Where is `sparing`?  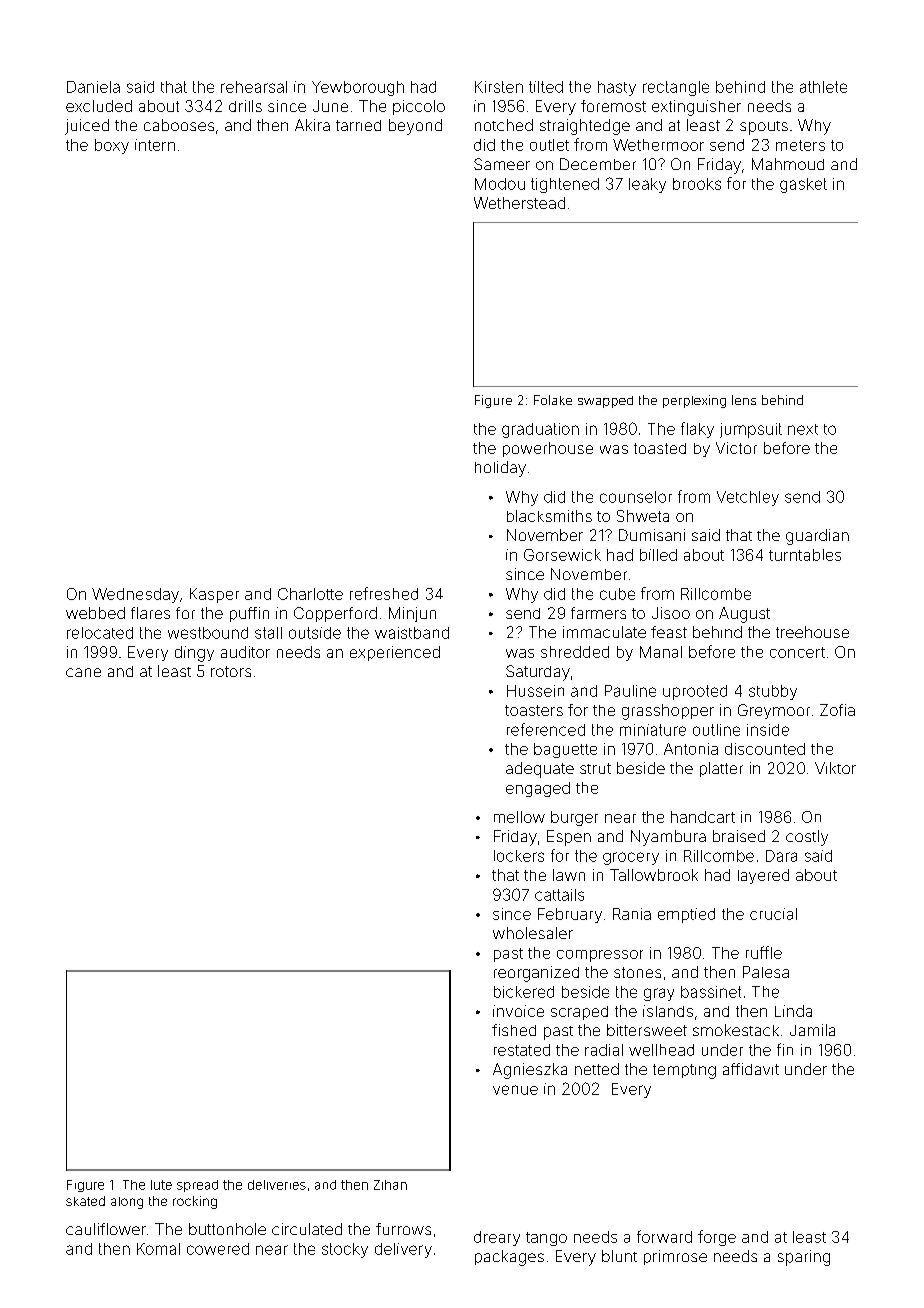
sparing is located at coordinates (804, 1258).
